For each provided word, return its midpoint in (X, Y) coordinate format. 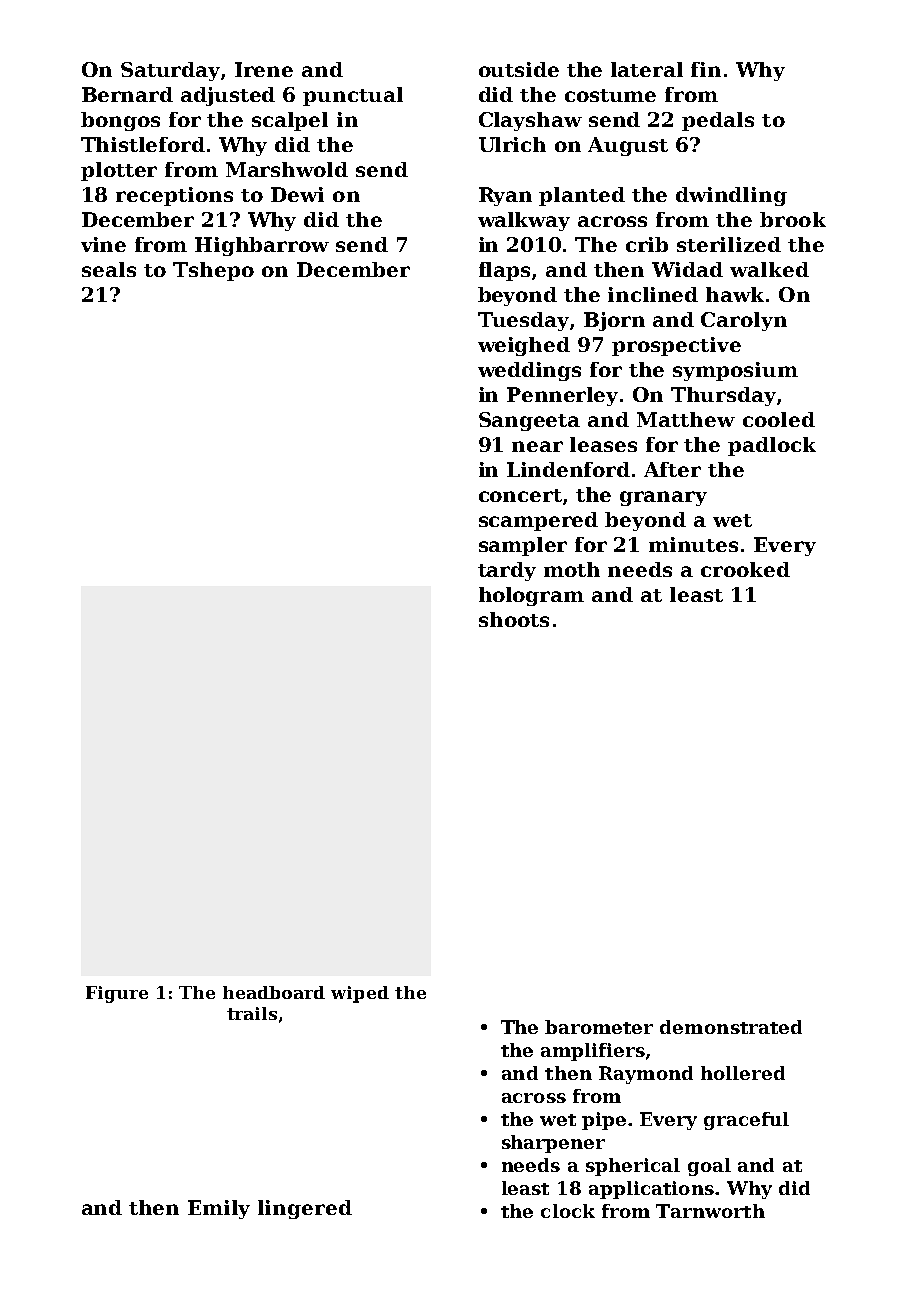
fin (706, 69)
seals (109, 269)
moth (572, 569)
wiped (360, 994)
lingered (305, 1209)
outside (519, 69)
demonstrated (731, 1027)
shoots (514, 619)
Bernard (127, 94)
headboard (274, 992)
